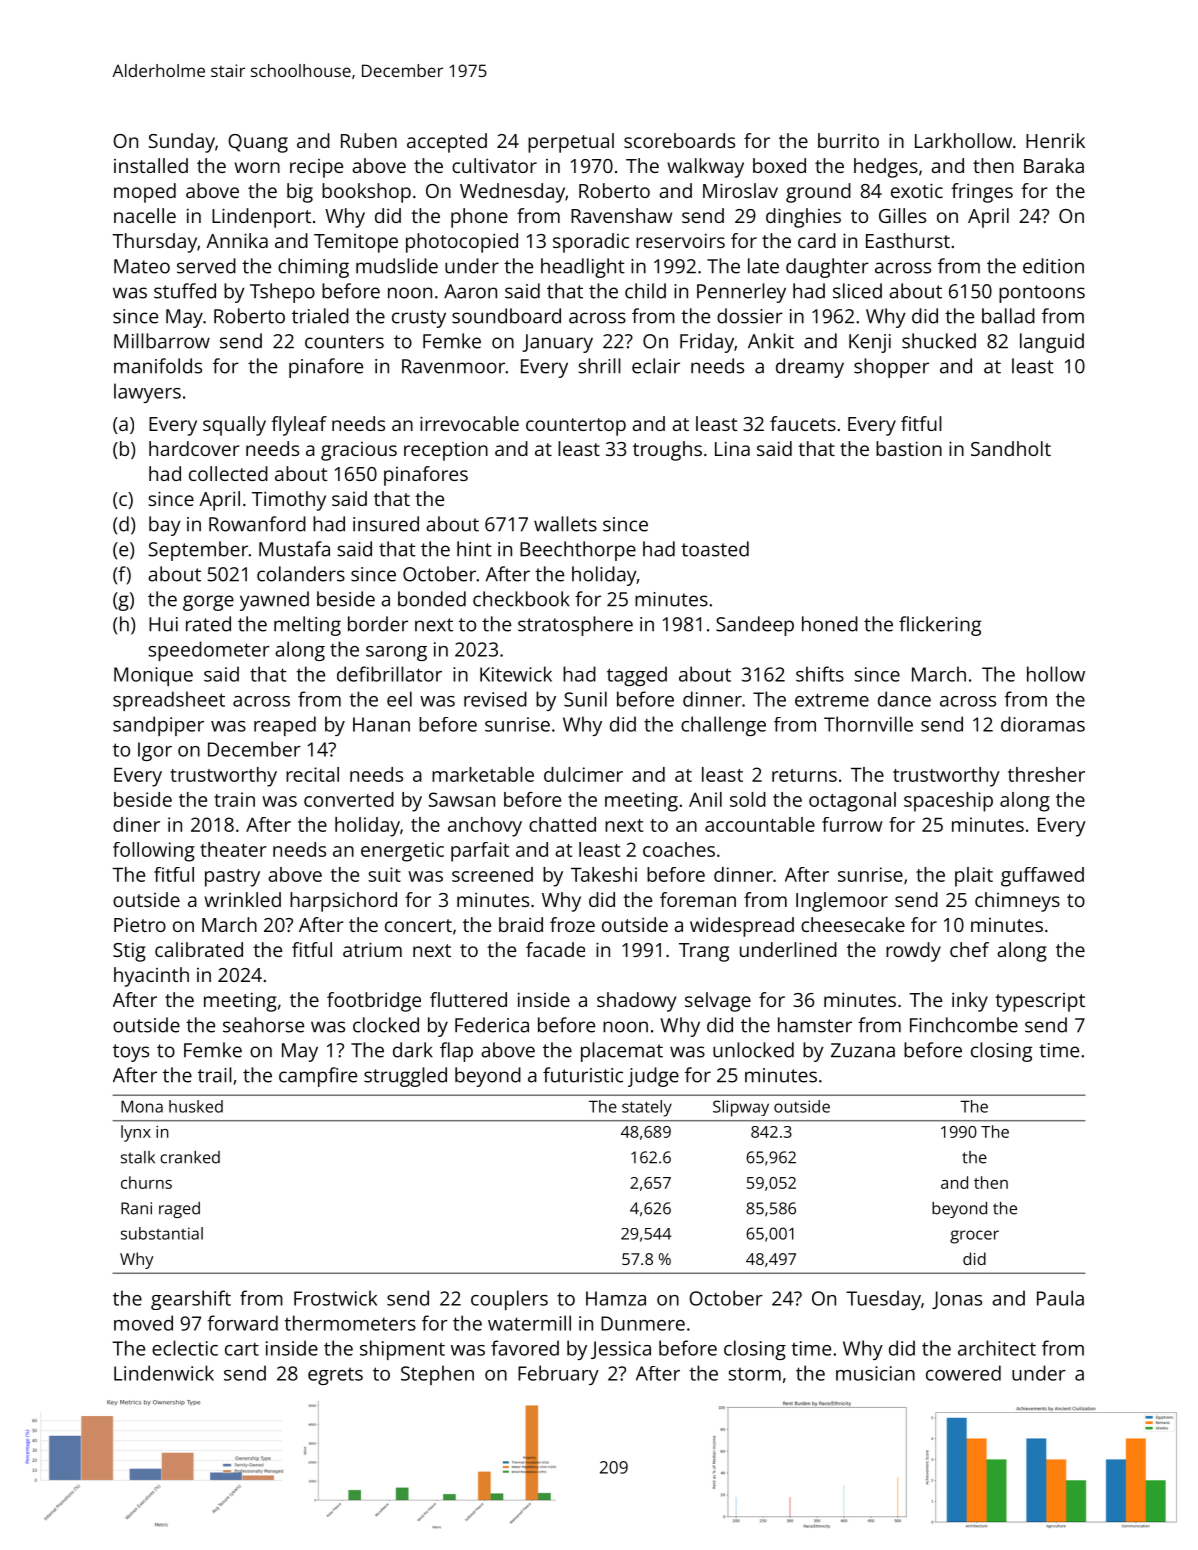 Image resolution: width=1198 pixels, height=1550 pixels. I want to click on nacelle, so click(145, 215).
